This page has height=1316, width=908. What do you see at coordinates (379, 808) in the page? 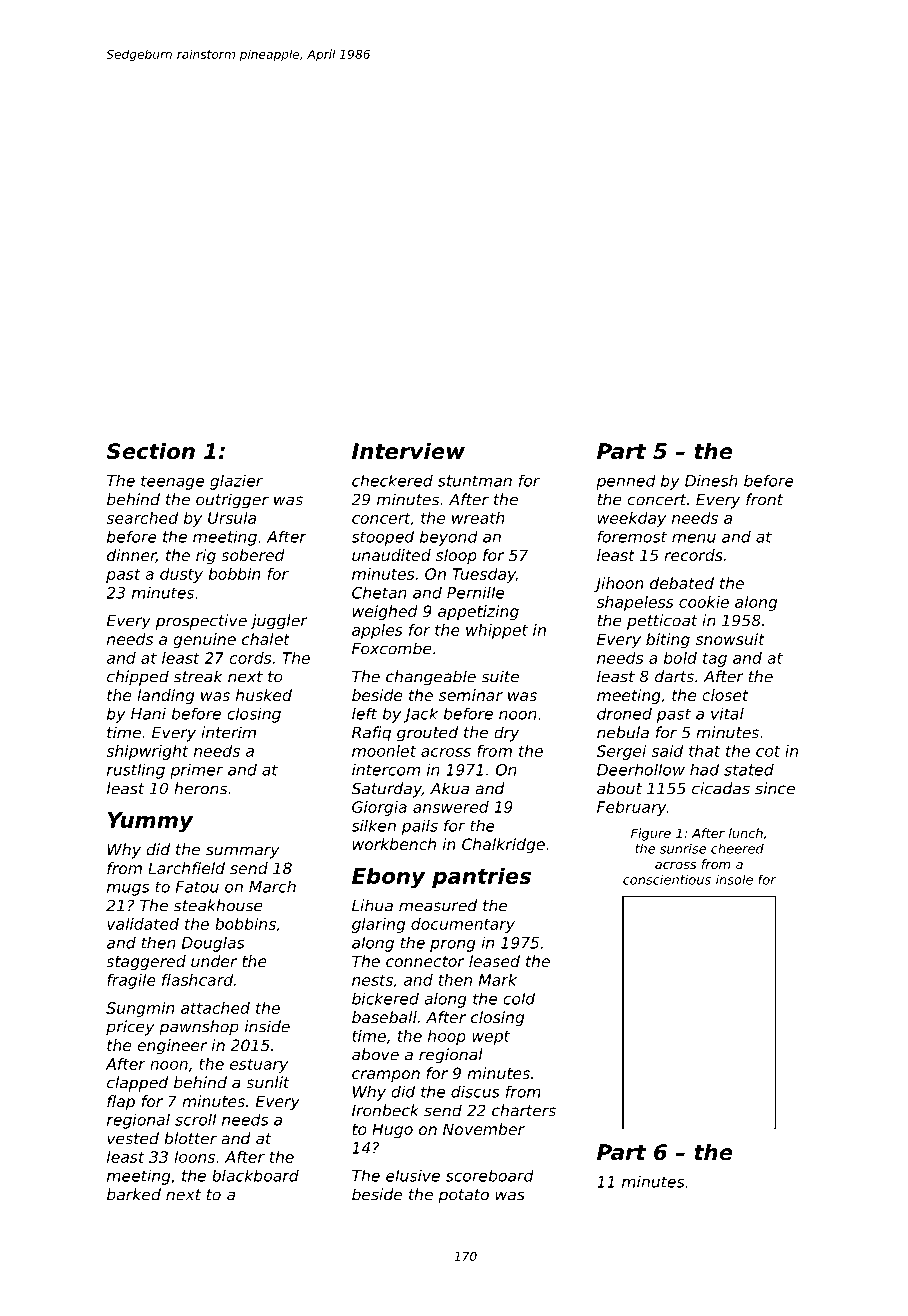
I see `Giorgia` at bounding box center [379, 808].
